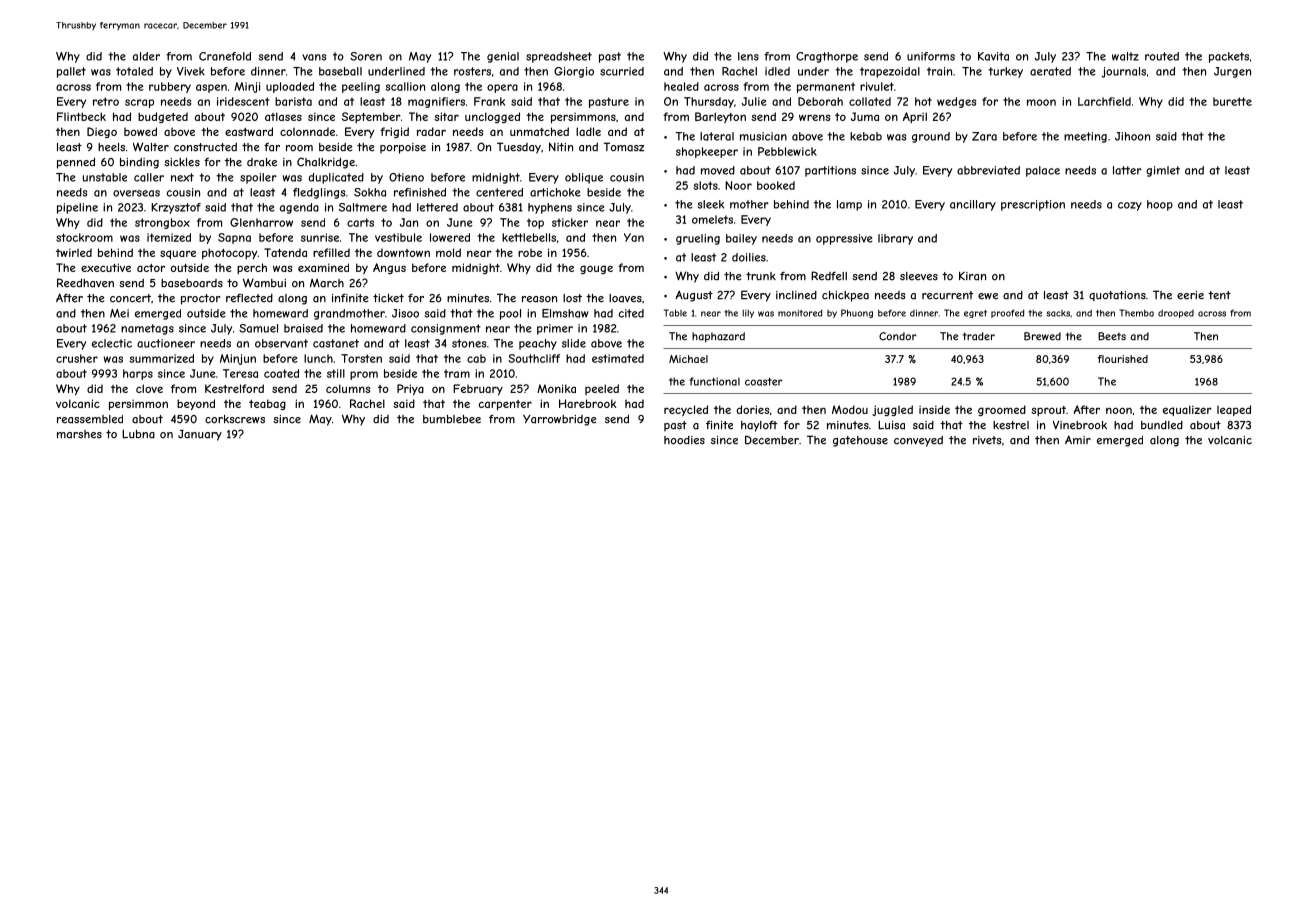 This page has height=924, width=1308. What do you see at coordinates (559, 57) in the page?
I see `spreadsheet` at bounding box center [559, 57].
